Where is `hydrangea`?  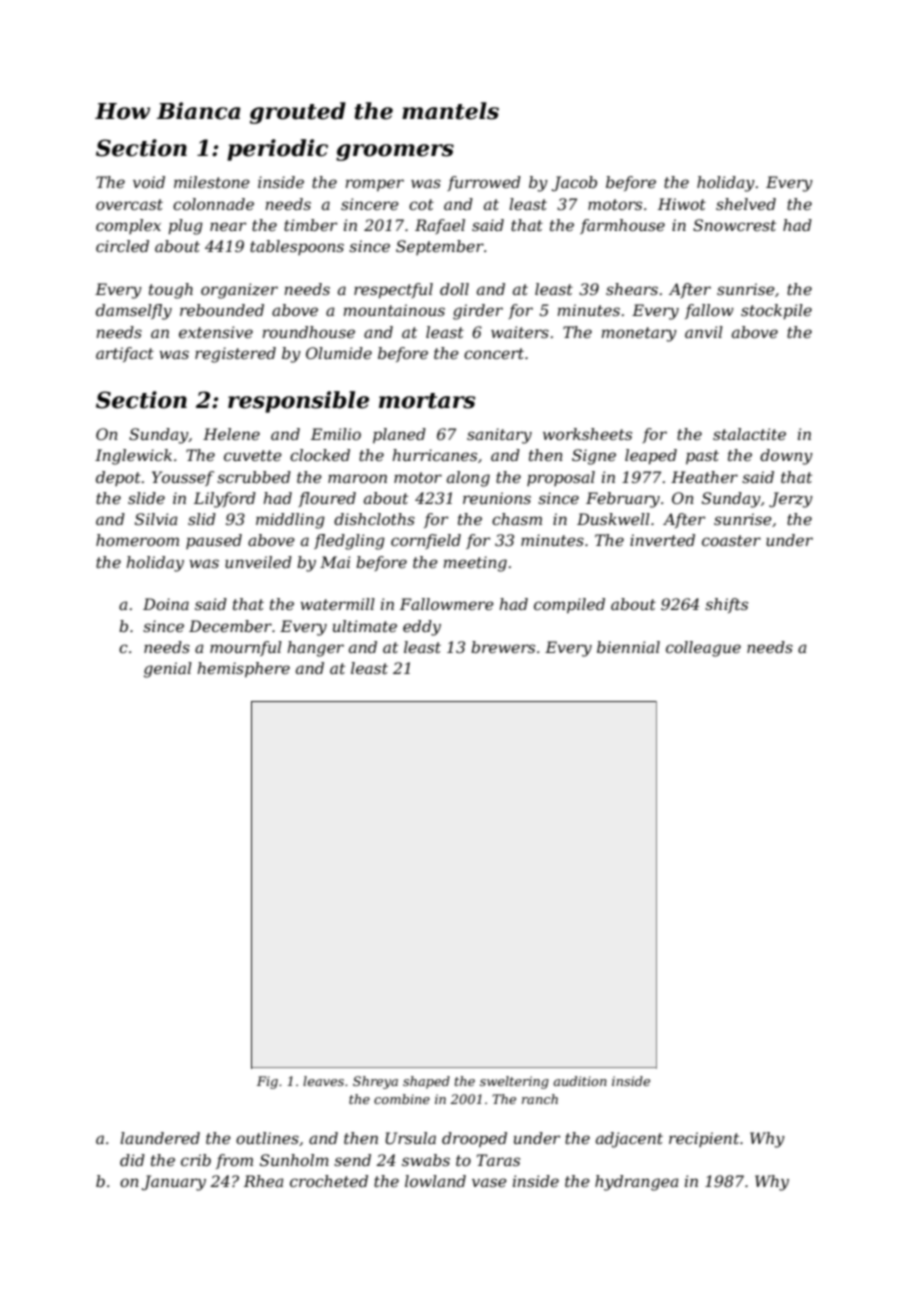
hydrangea is located at coordinates (637, 1183).
